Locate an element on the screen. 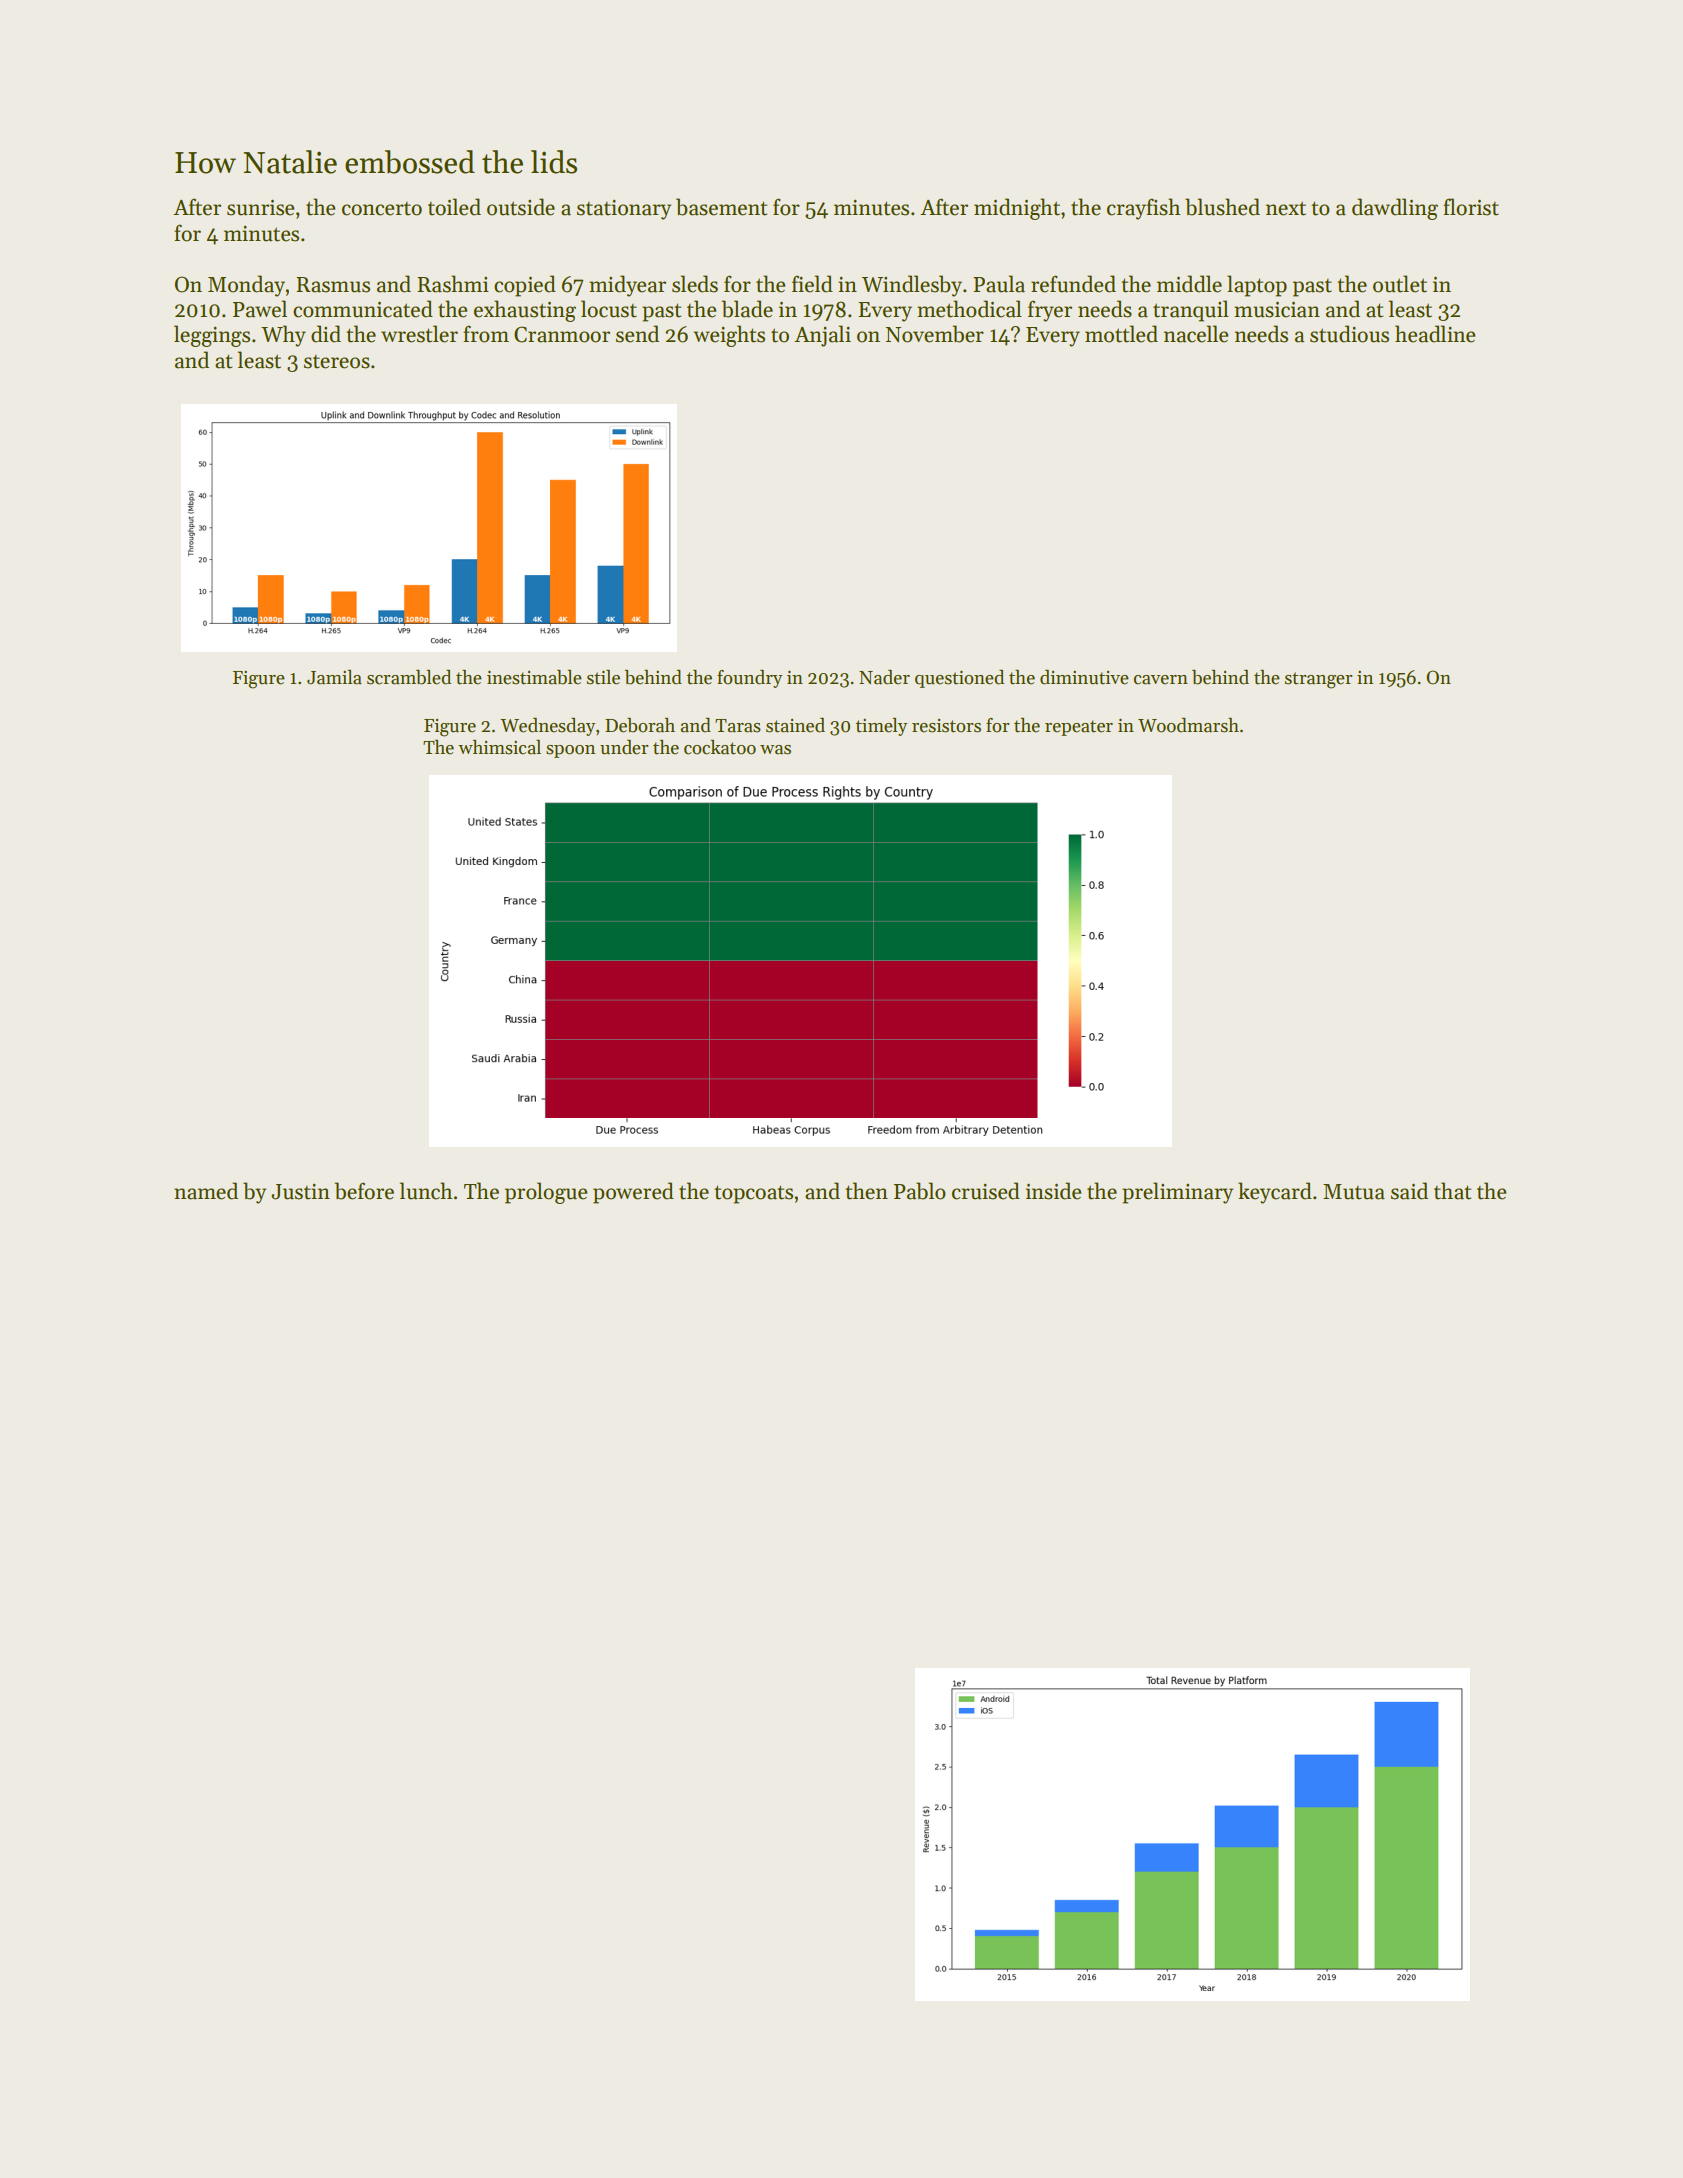  named is located at coordinates (206, 1191).
